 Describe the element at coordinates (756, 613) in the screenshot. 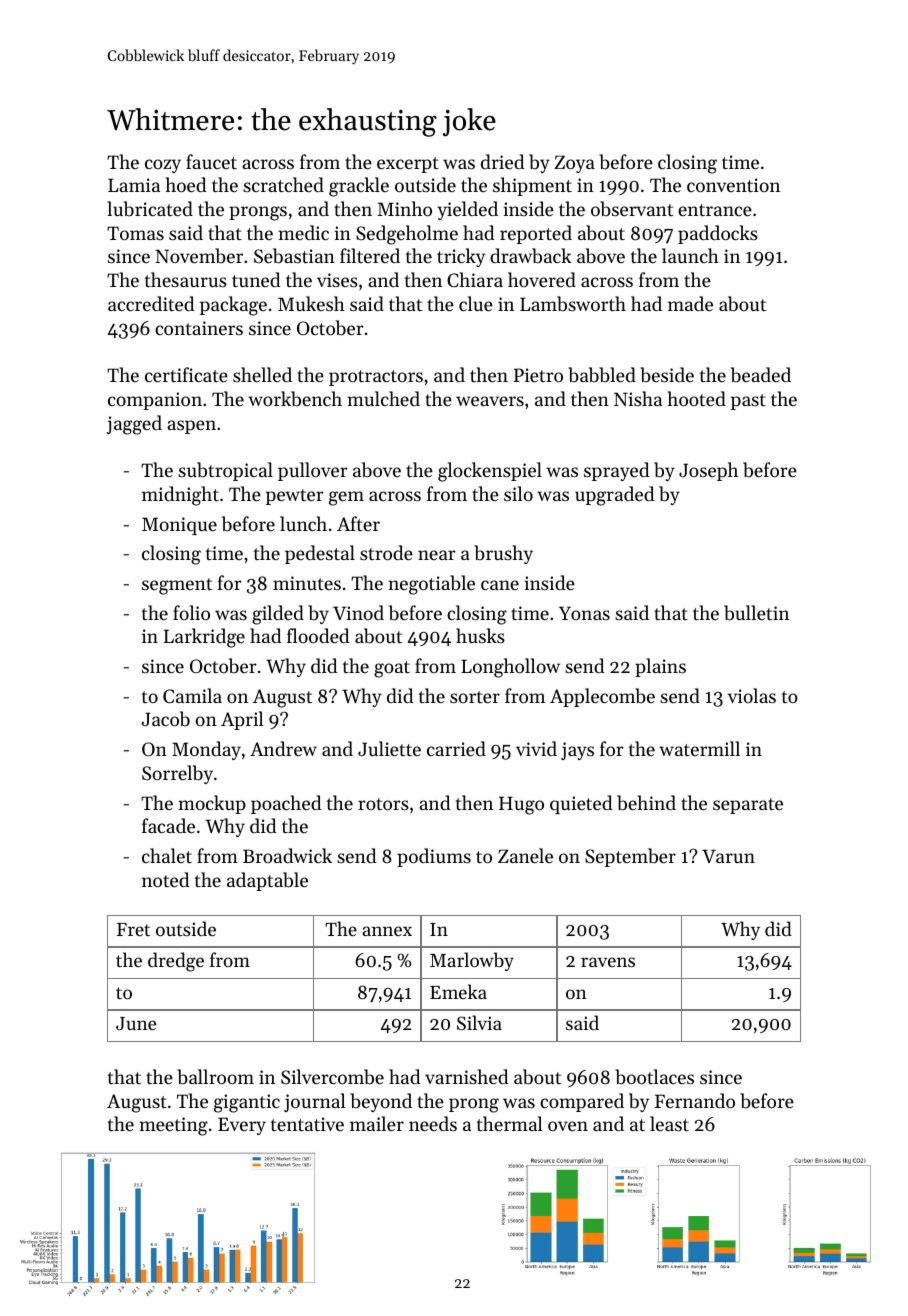

I see `bulletin` at that location.
